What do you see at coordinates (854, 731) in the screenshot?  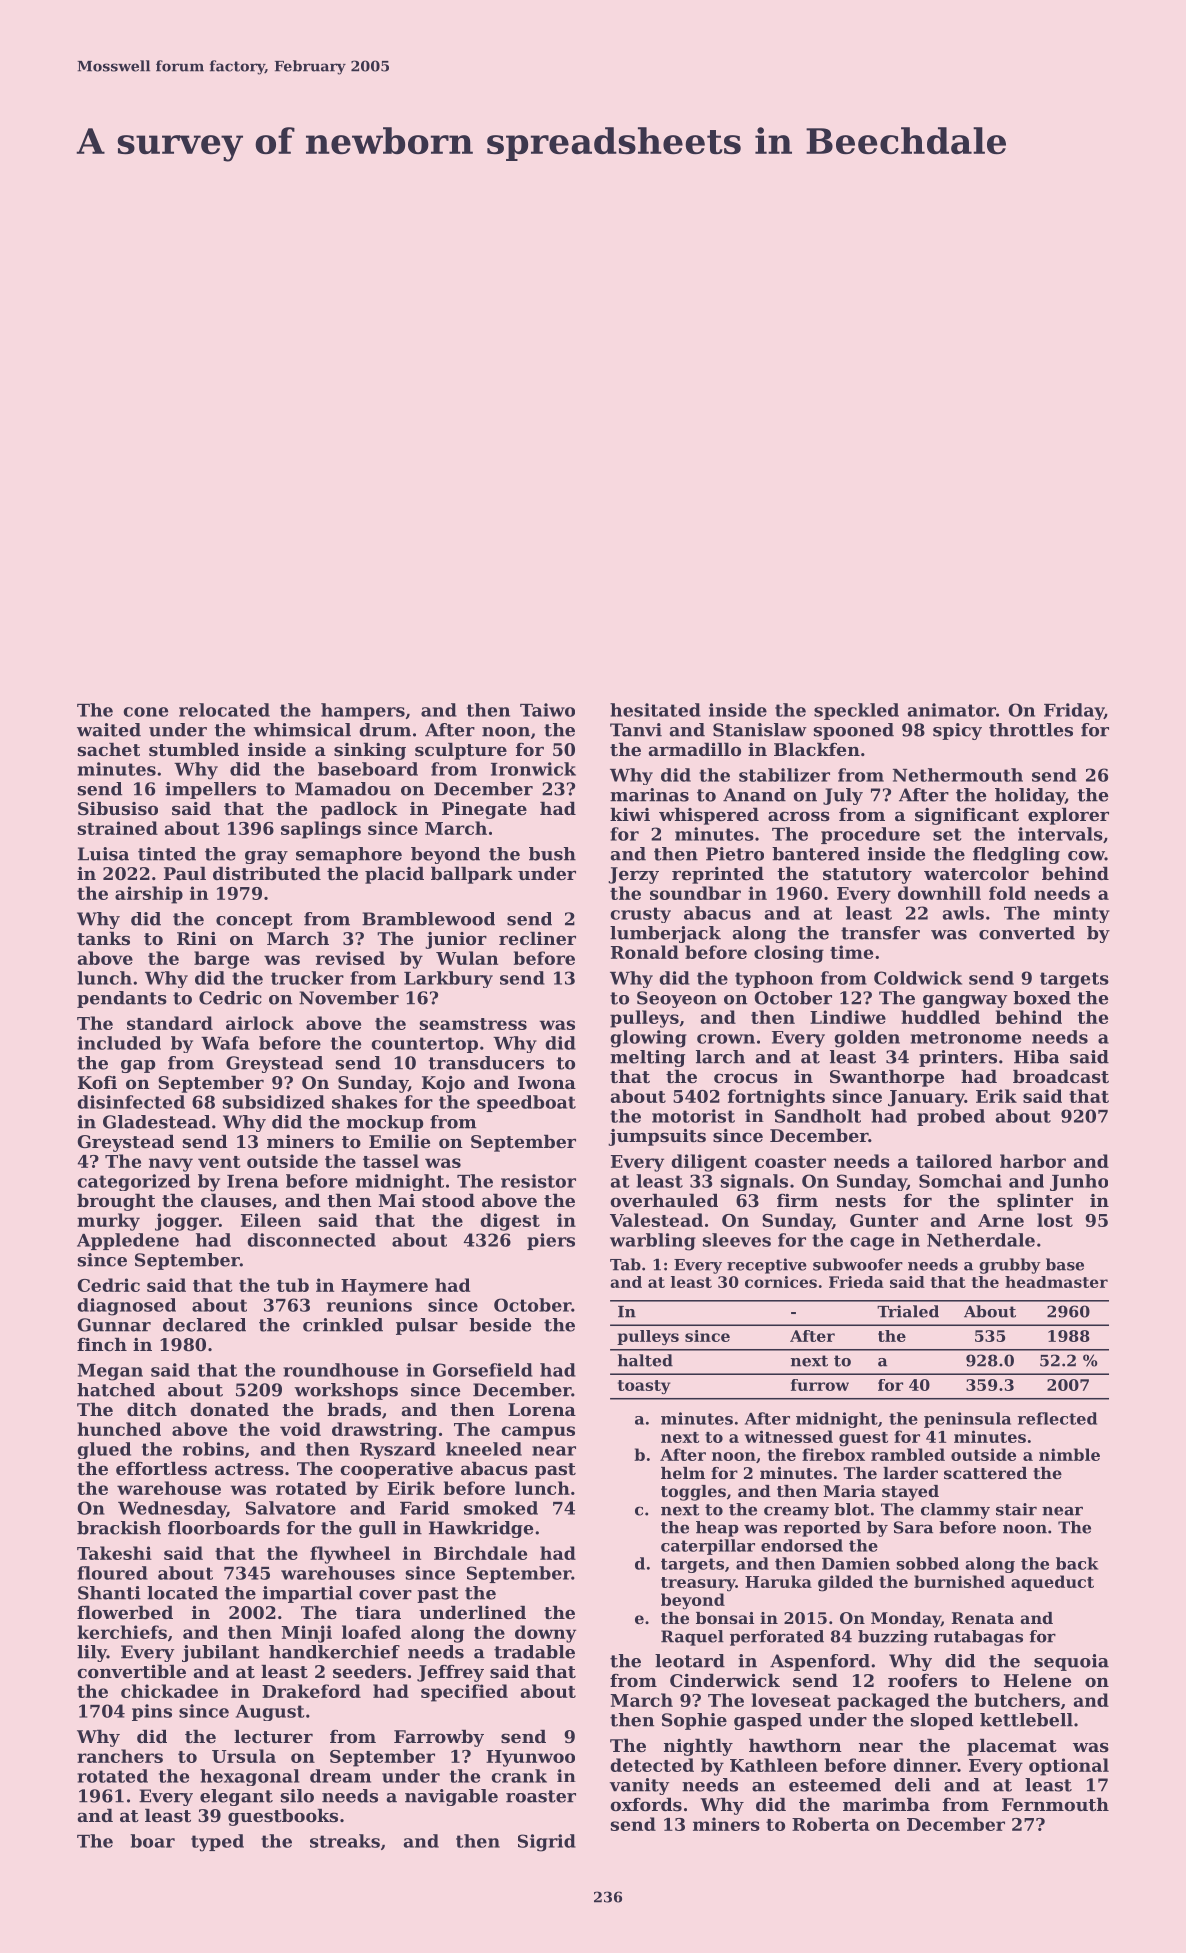 I see `spooned` at bounding box center [854, 731].
